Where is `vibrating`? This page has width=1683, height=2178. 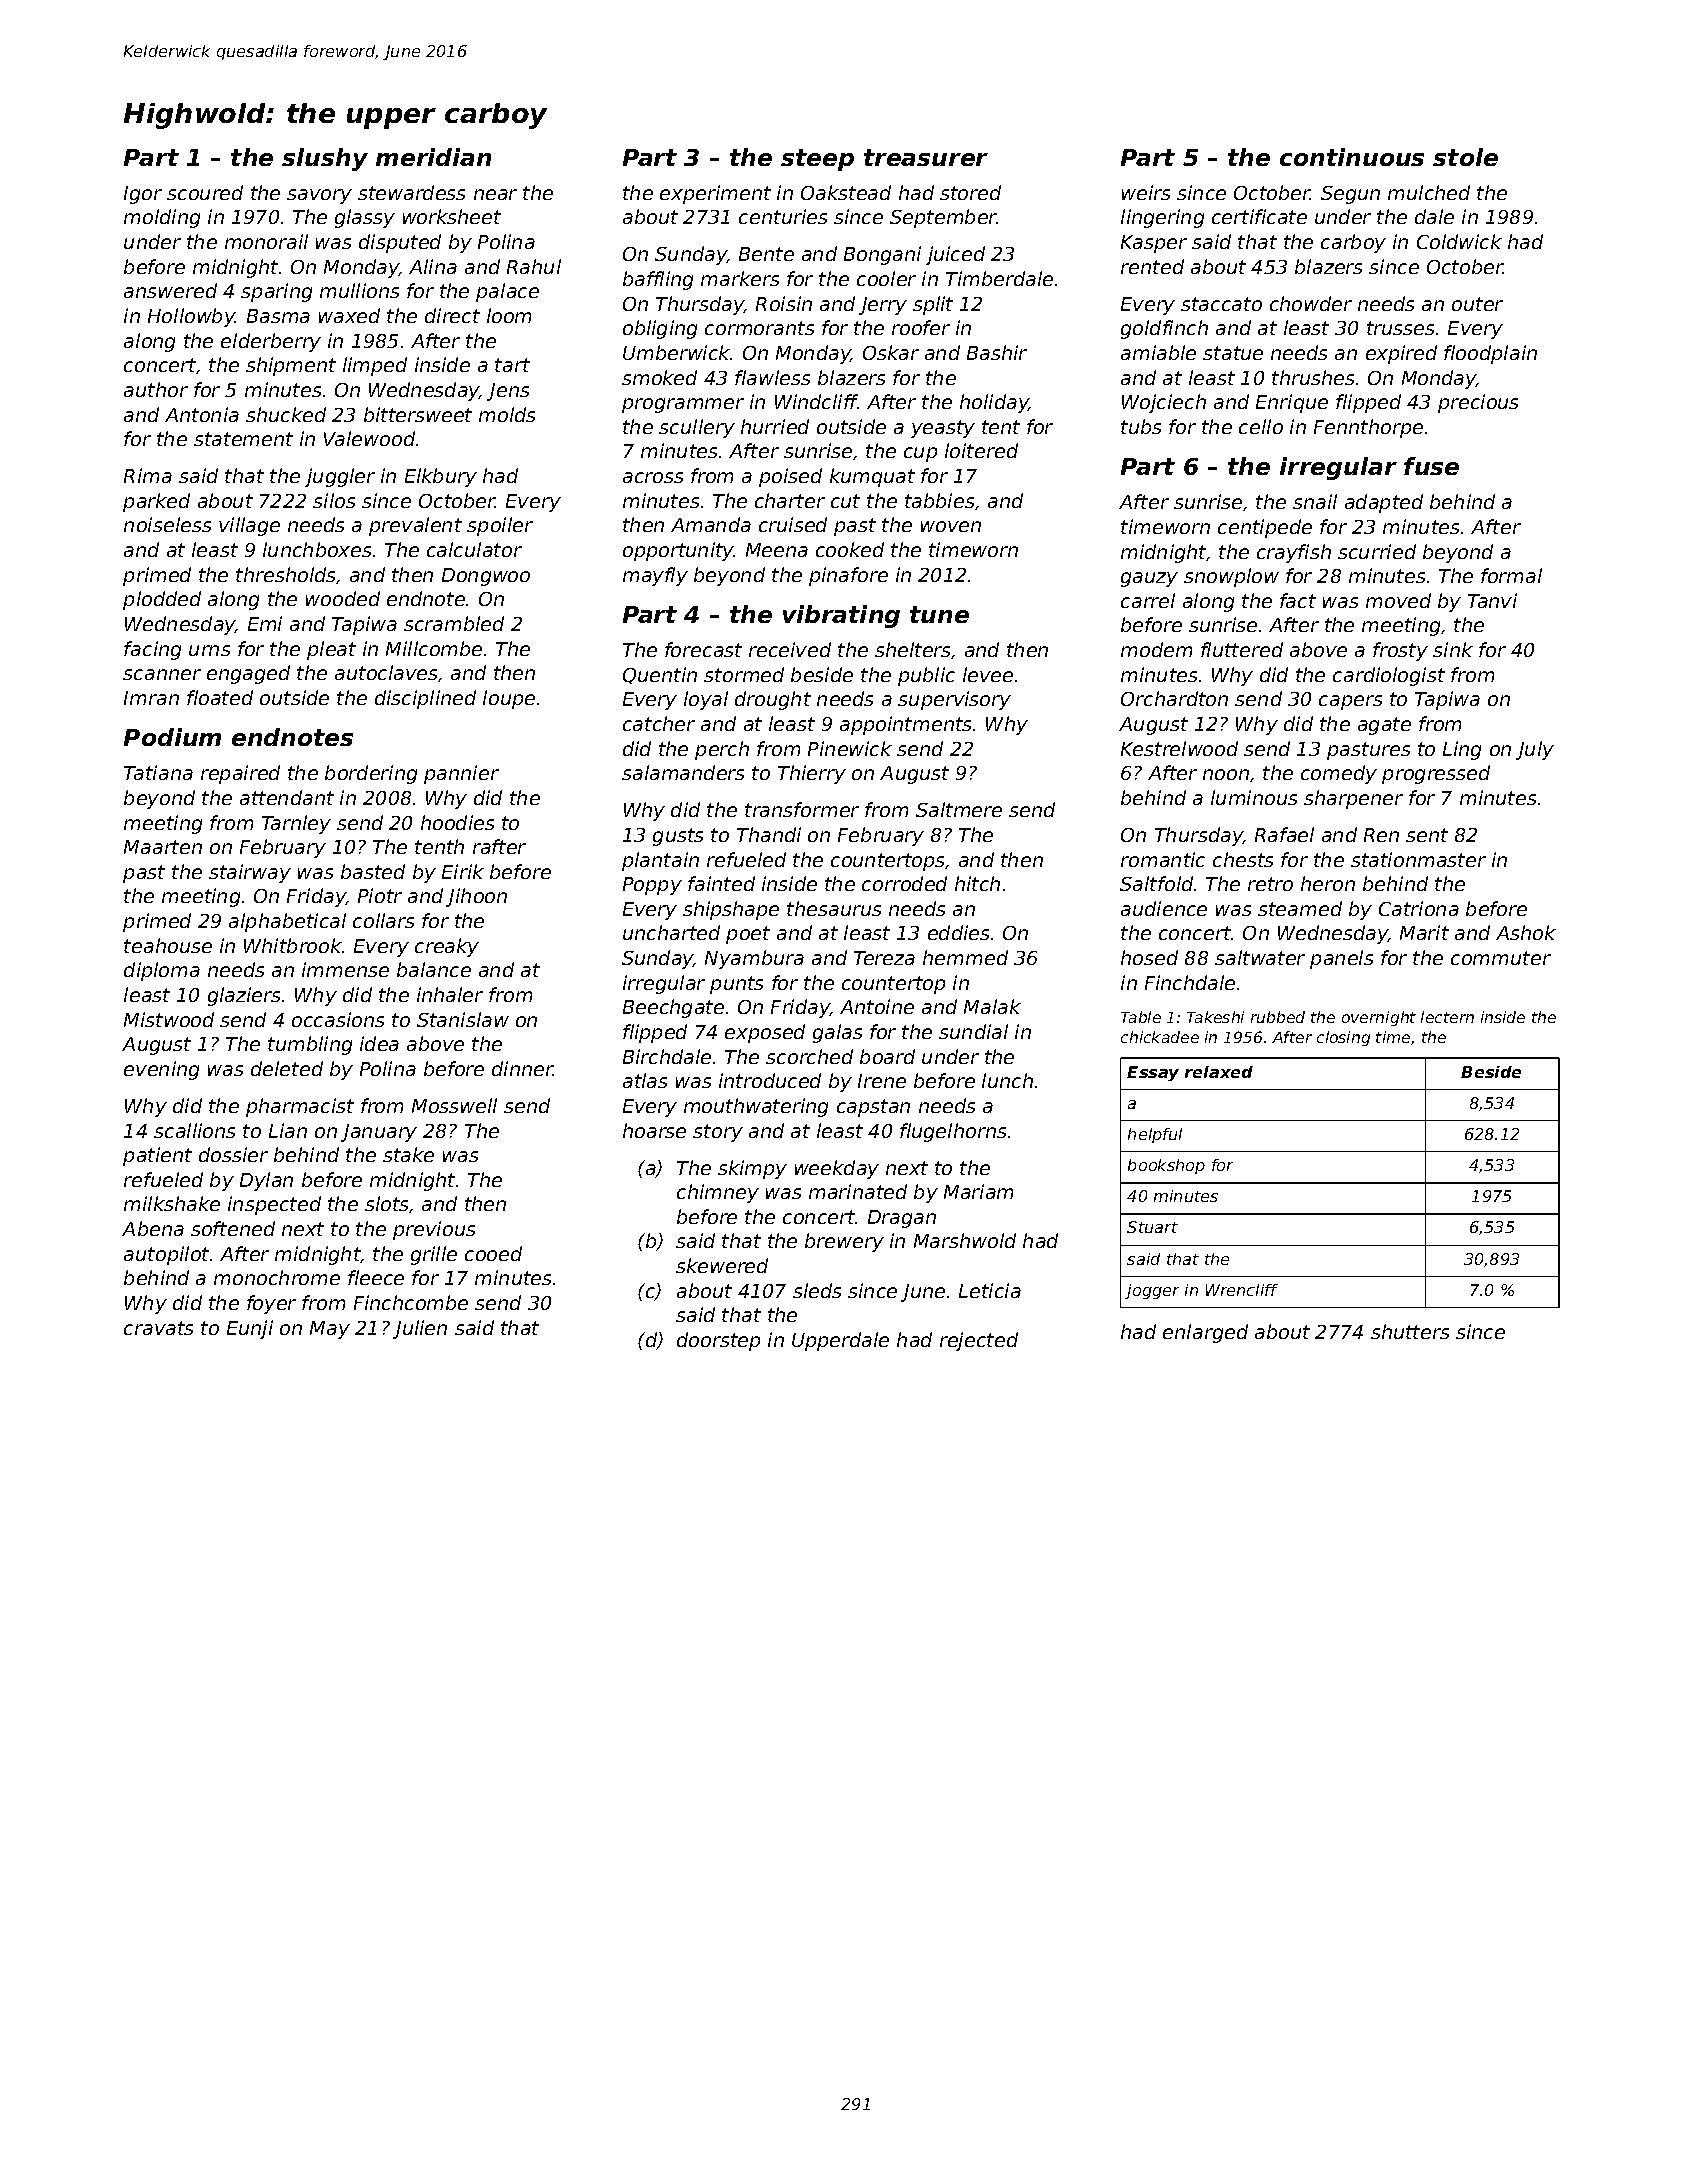 vibrating is located at coordinates (841, 616).
